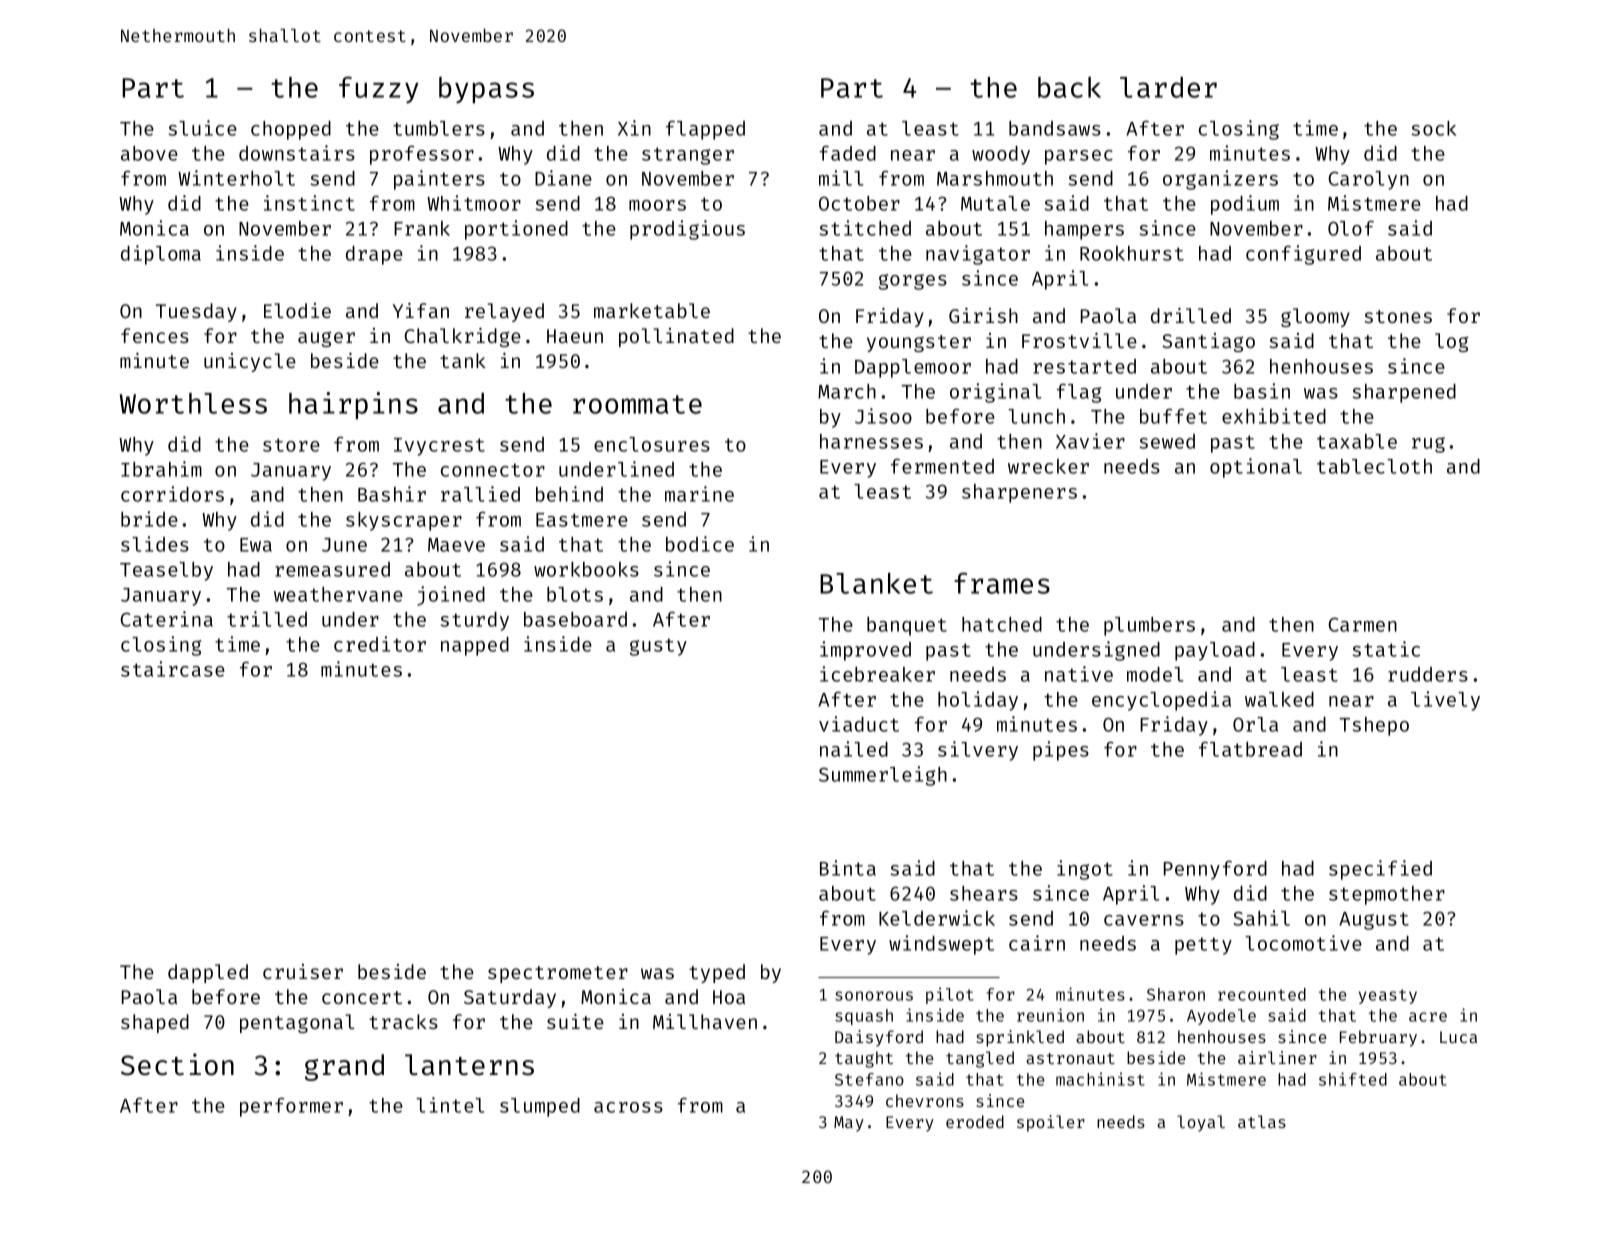 This screenshot has height=1238, width=1603. I want to click on specified, so click(1380, 870).
